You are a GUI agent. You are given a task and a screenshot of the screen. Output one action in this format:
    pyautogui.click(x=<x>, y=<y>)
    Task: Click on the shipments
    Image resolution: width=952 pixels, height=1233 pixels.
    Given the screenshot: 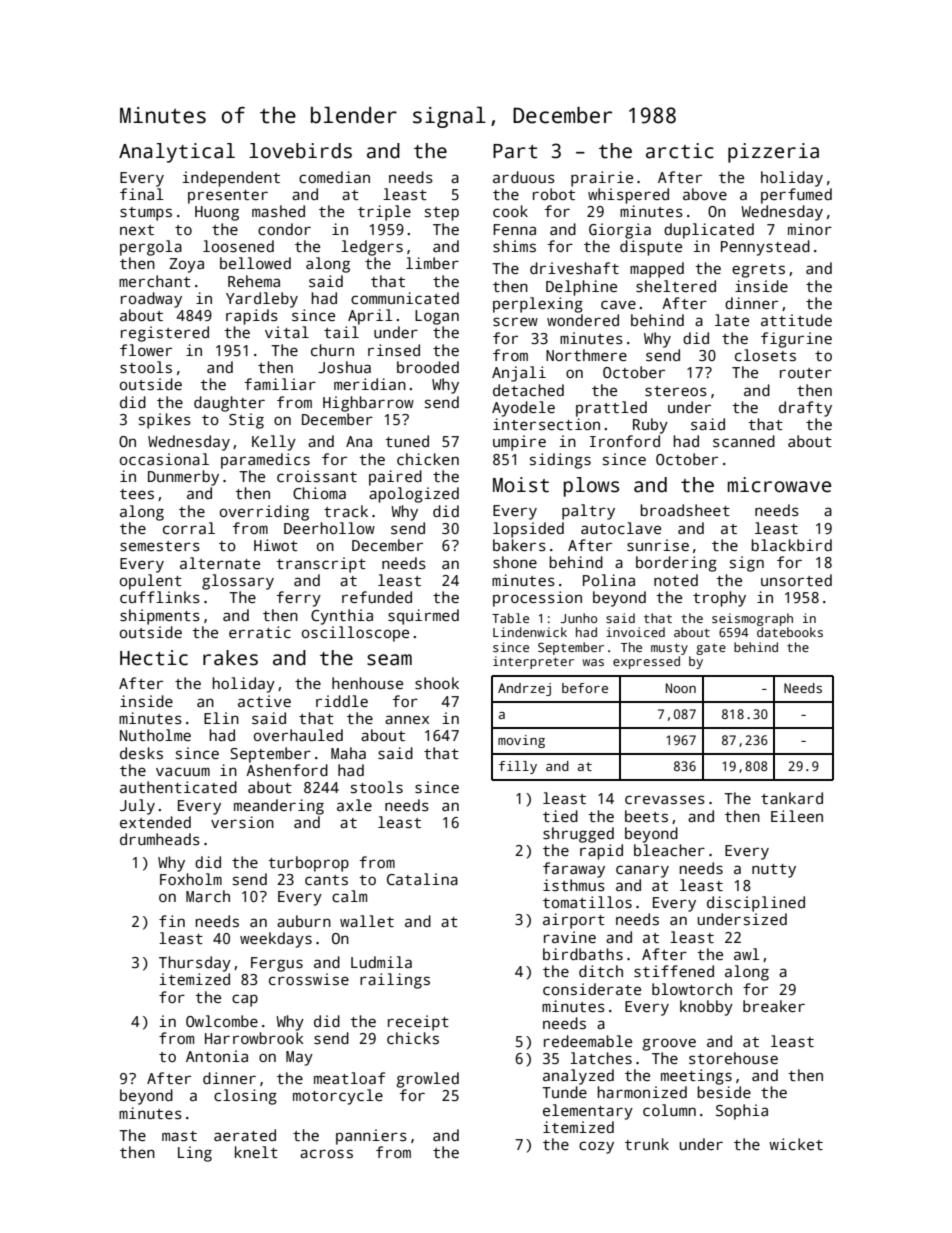 What is the action you would take?
    pyautogui.click(x=160, y=617)
